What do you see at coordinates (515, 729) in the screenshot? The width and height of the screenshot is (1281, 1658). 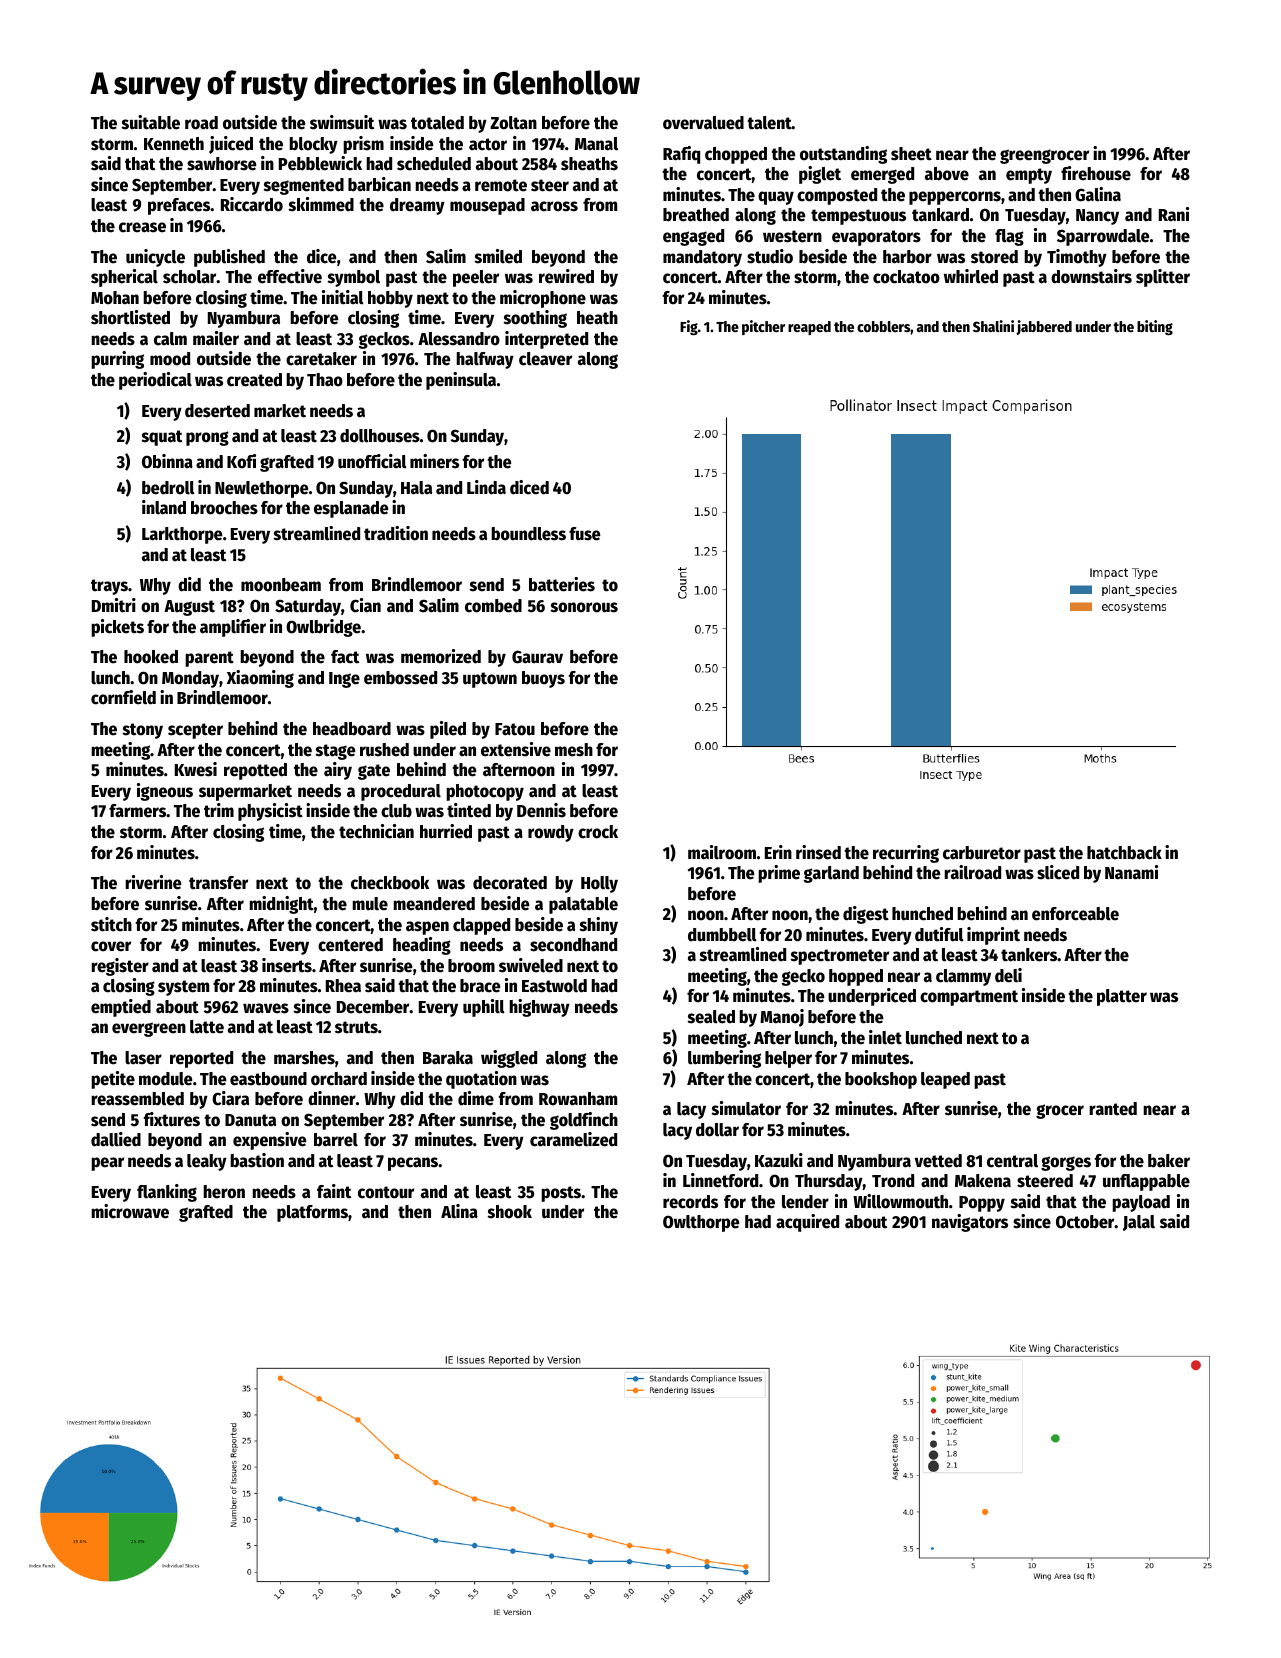 I see `Fatou` at bounding box center [515, 729].
